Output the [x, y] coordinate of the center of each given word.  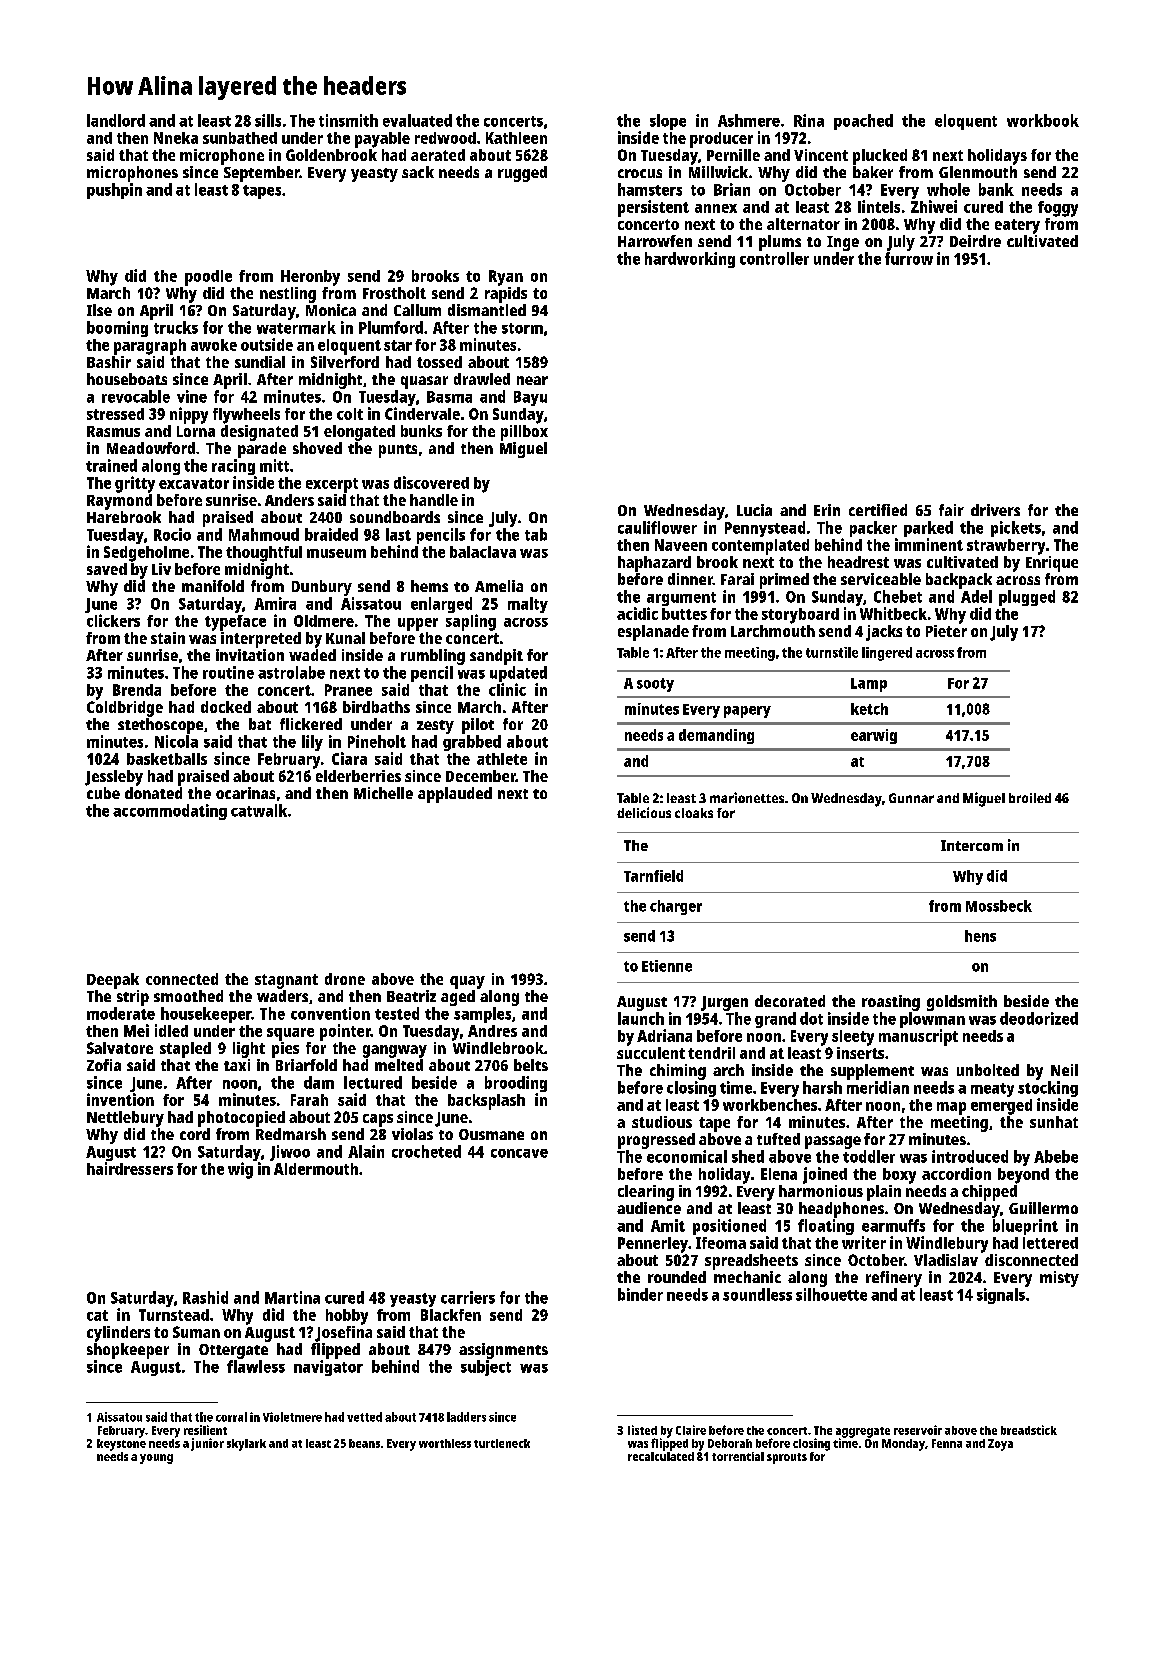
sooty [655, 685]
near [532, 380]
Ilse [99, 310]
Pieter [946, 631]
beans [364, 1443]
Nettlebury [125, 1119]
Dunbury [322, 588]
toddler [869, 1156]
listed [642, 1430]
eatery [1017, 226]
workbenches [770, 1105]
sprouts [787, 1458]
